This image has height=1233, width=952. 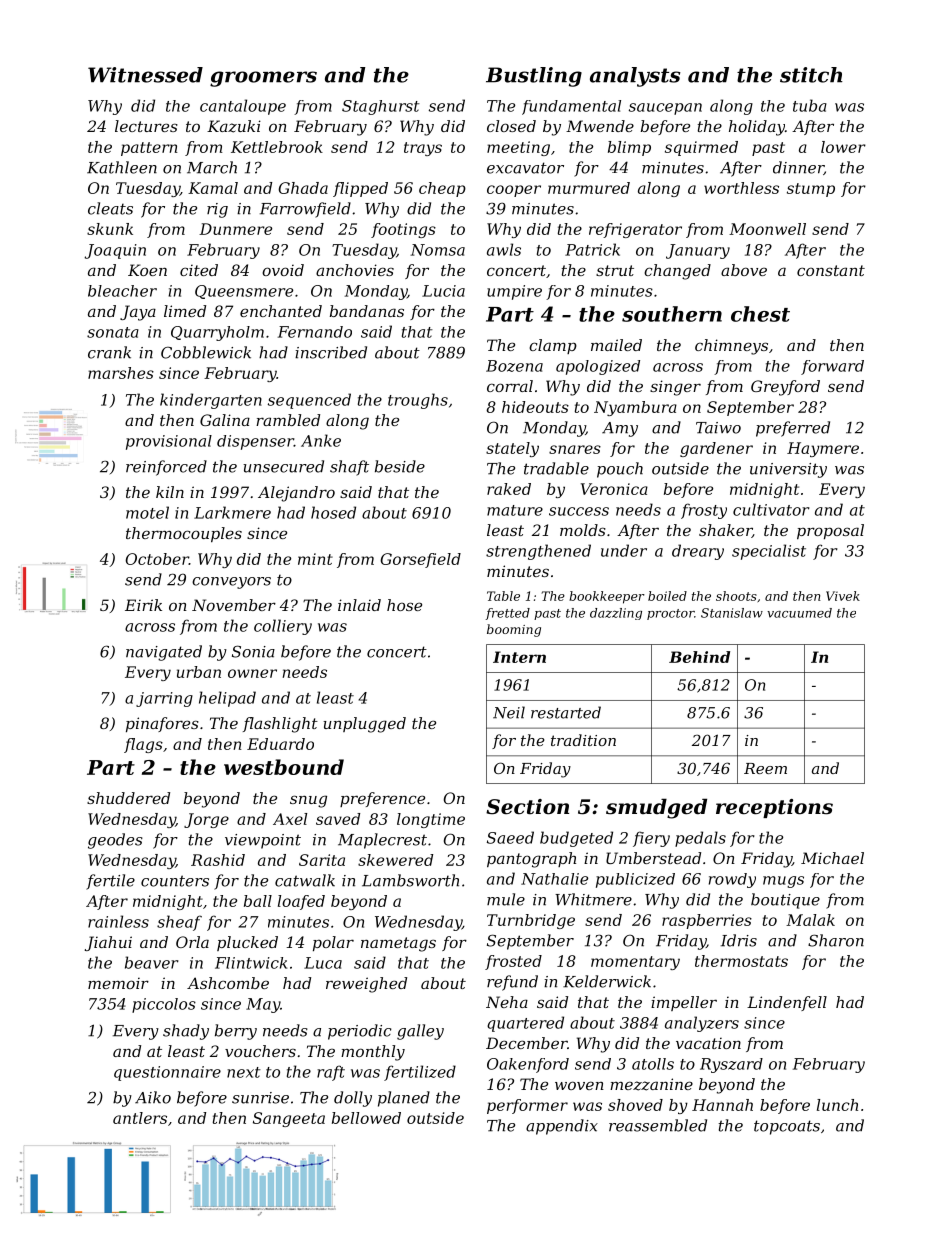 I want to click on Gorsefield, so click(x=420, y=560).
